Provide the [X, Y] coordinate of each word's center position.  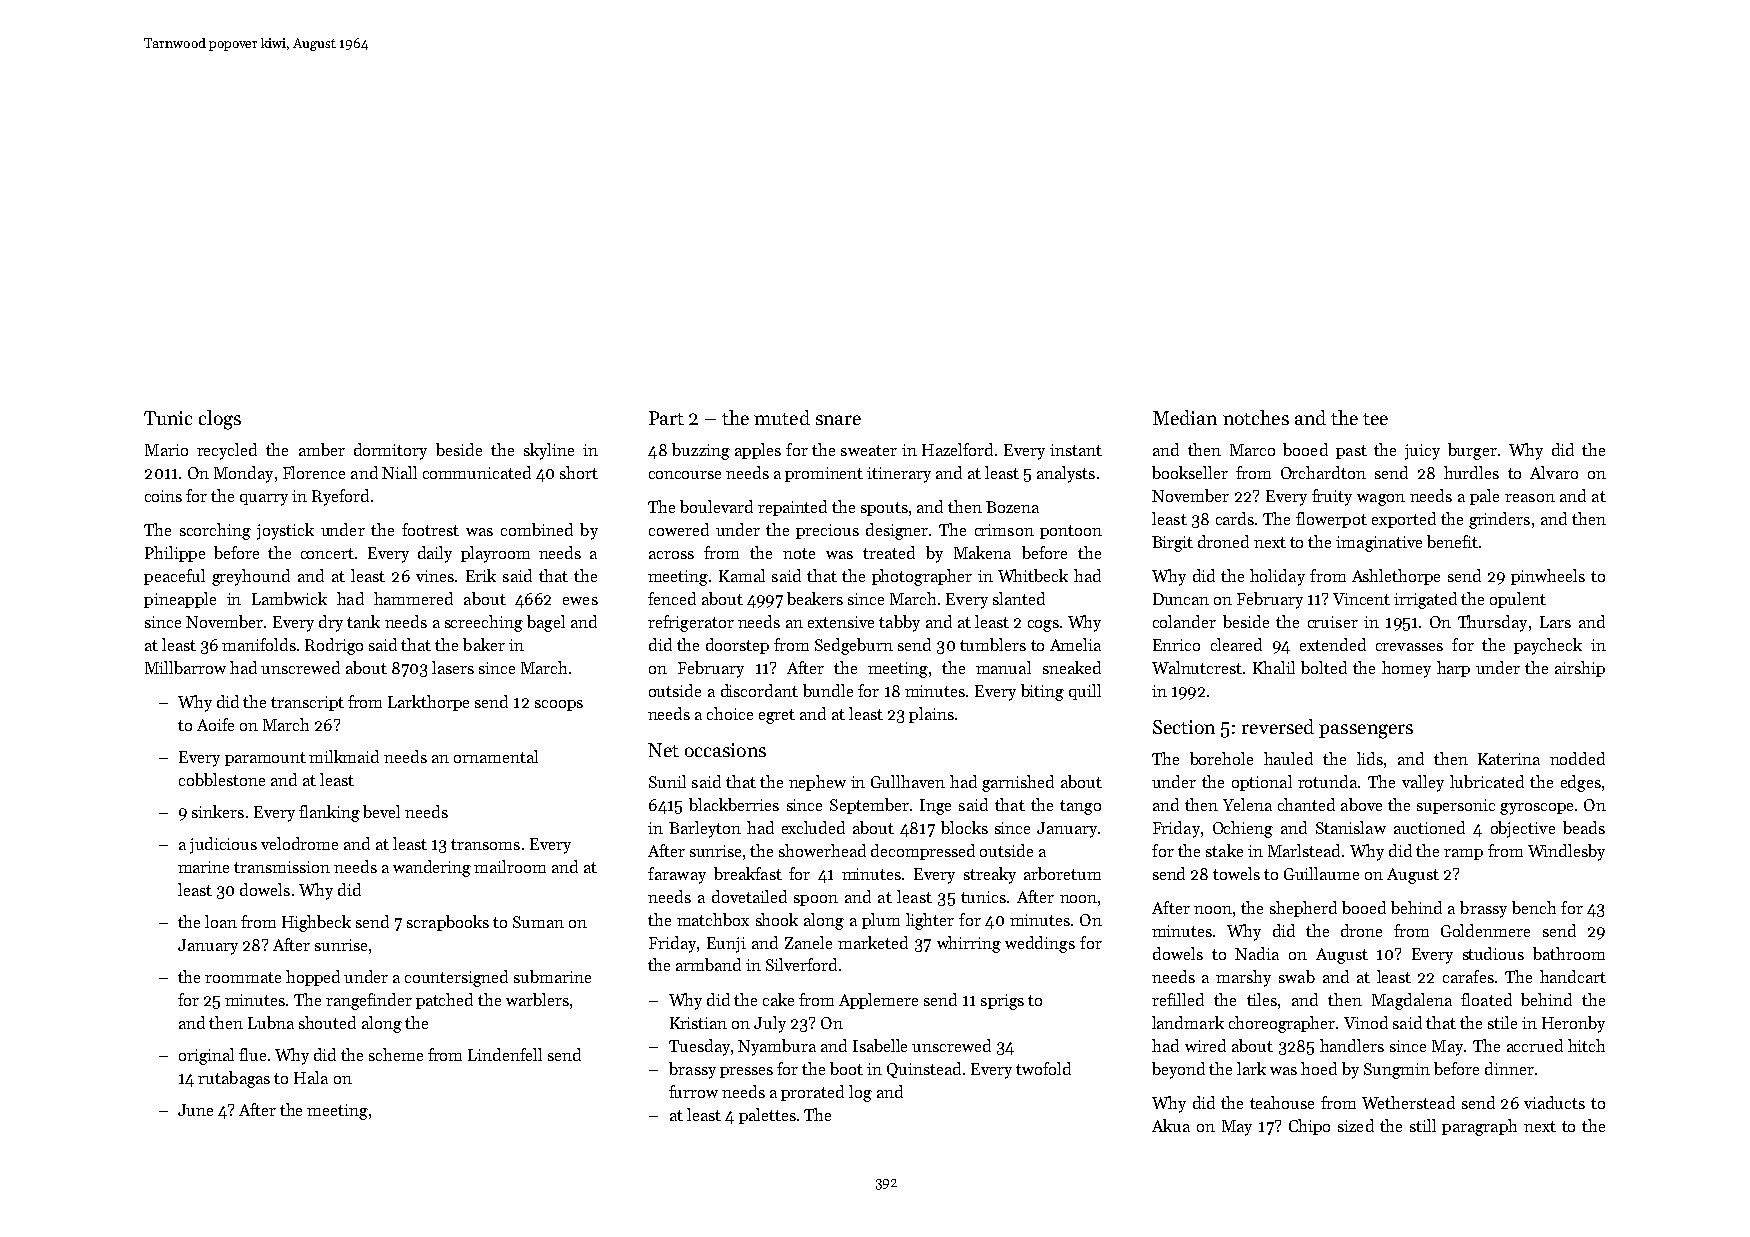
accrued [1535, 1045]
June [195, 1110]
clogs [220, 420]
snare [838, 420]
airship [1580, 669]
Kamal [742, 575]
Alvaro [1554, 472]
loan [221, 921]
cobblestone [222, 779]
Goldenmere [1485, 930]
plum [881, 921]
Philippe [175, 554]
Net [663, 750]
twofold [1043, 1068]
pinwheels [1548, 577]
